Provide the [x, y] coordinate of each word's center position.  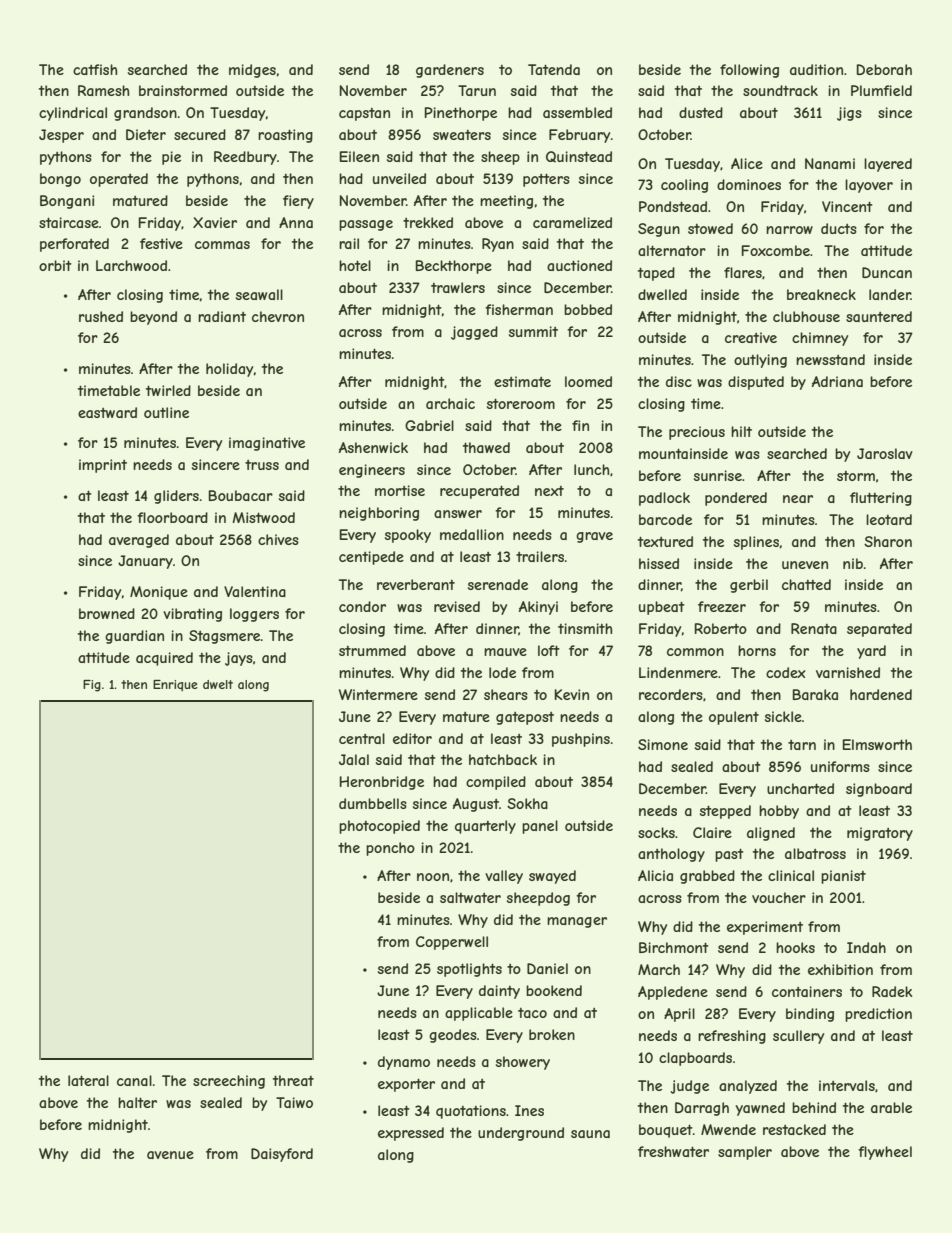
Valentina [255, 591]
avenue [170, 1155]
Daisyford [282, 1155]
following [749, 71]
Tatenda [554, 69]
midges [252, 71]
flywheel [885, 1153]
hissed [659, 563]
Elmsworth [877, 744]
